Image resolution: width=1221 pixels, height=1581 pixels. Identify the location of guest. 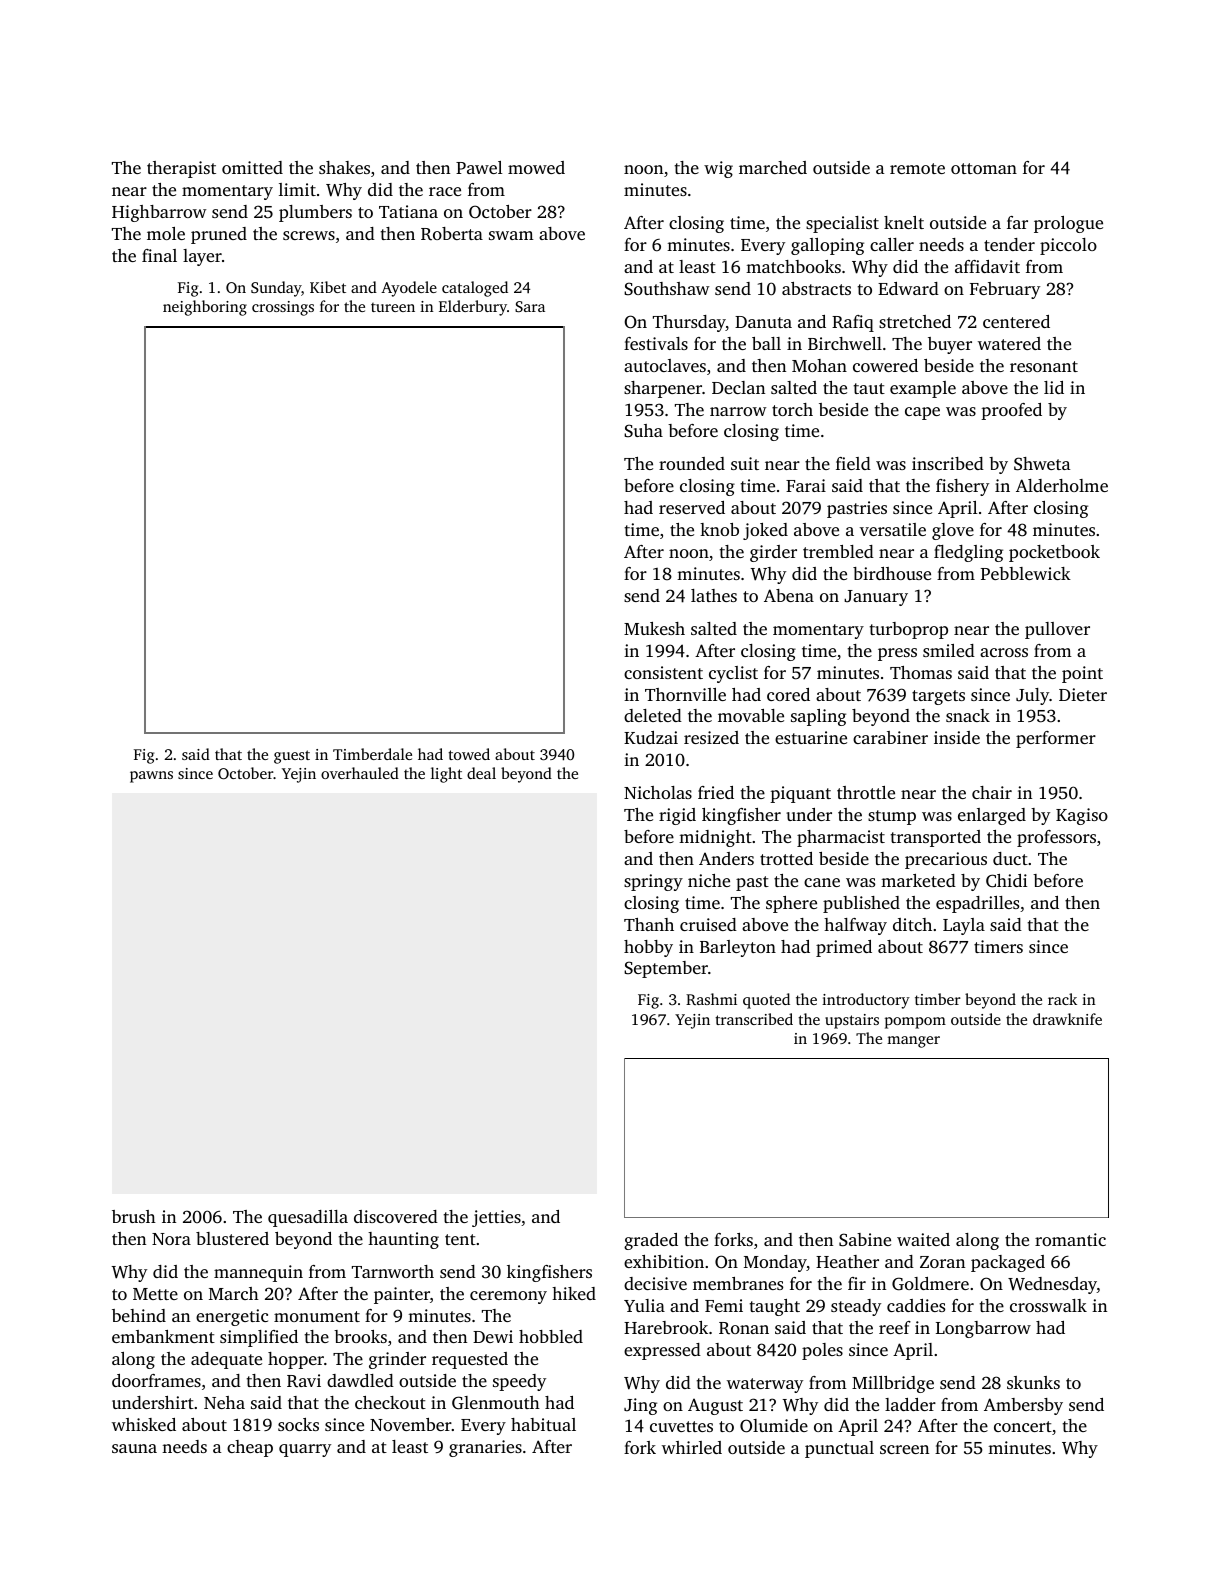
(292, 757).
